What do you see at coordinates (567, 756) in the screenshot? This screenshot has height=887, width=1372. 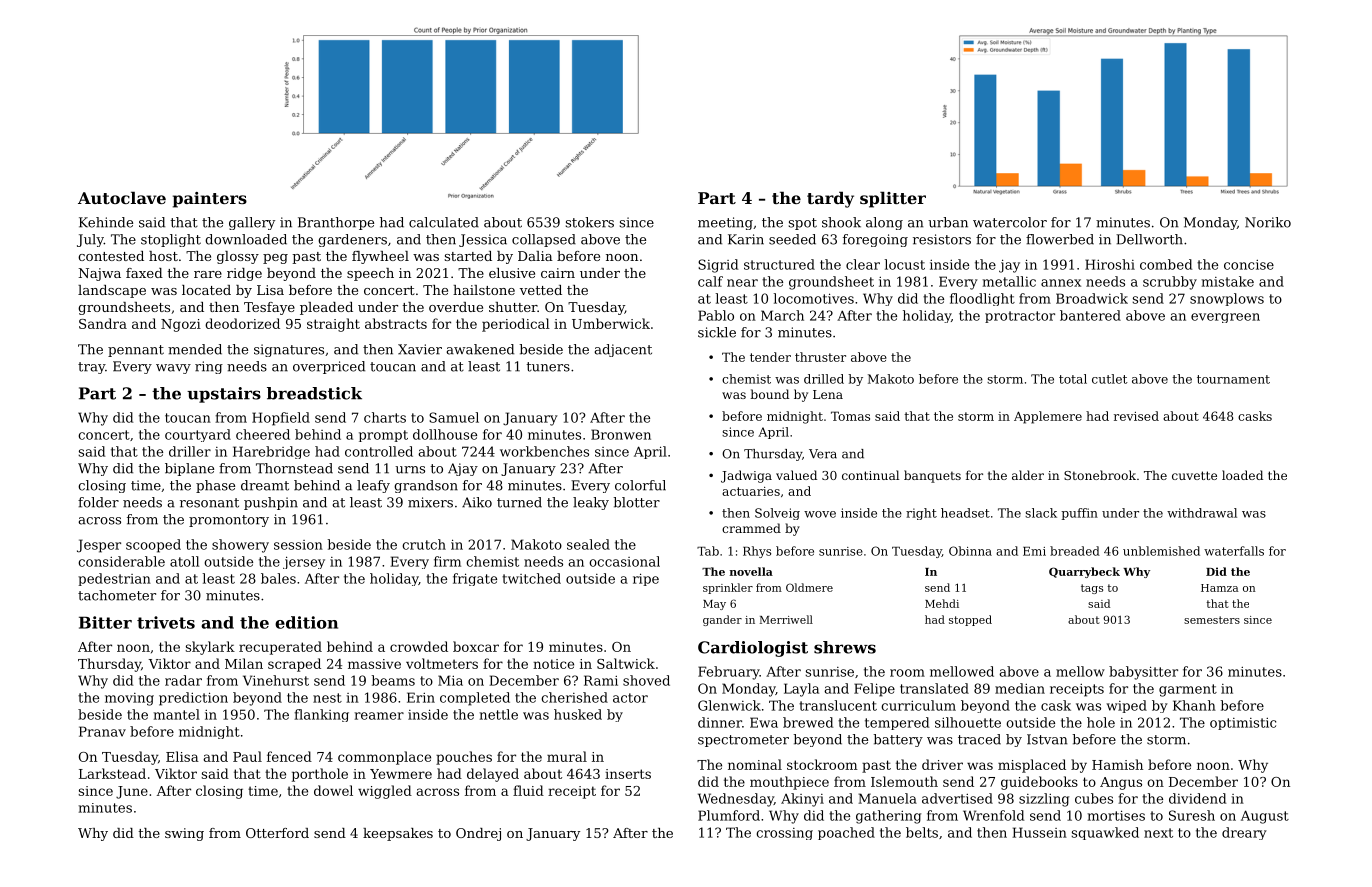 I see `mural` at bounding box center [567, 756].
